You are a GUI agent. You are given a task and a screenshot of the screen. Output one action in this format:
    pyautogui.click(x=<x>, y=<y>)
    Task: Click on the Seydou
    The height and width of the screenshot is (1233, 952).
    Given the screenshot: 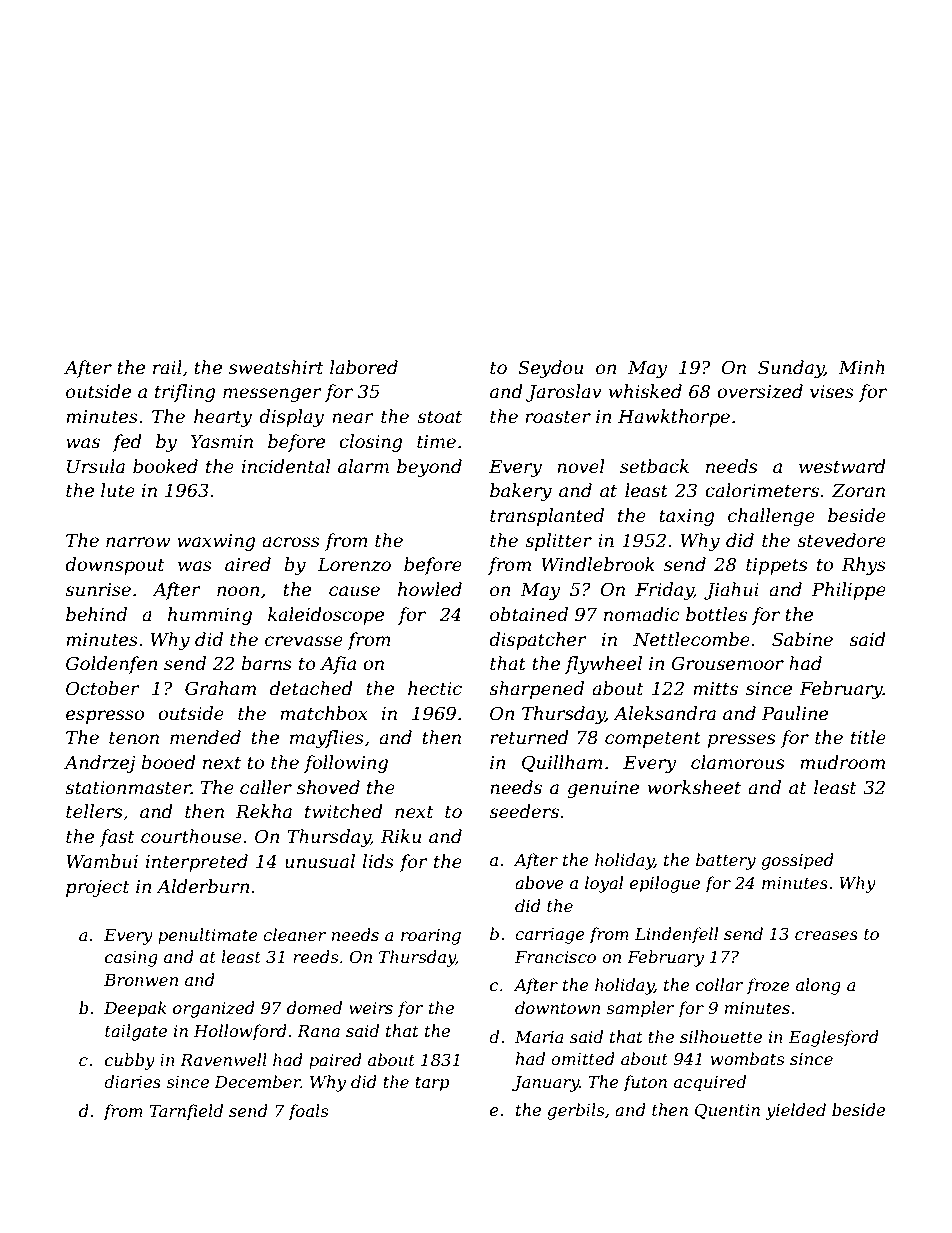 What is the action you would take?
    pyautogui.click(x=550, y=369)
